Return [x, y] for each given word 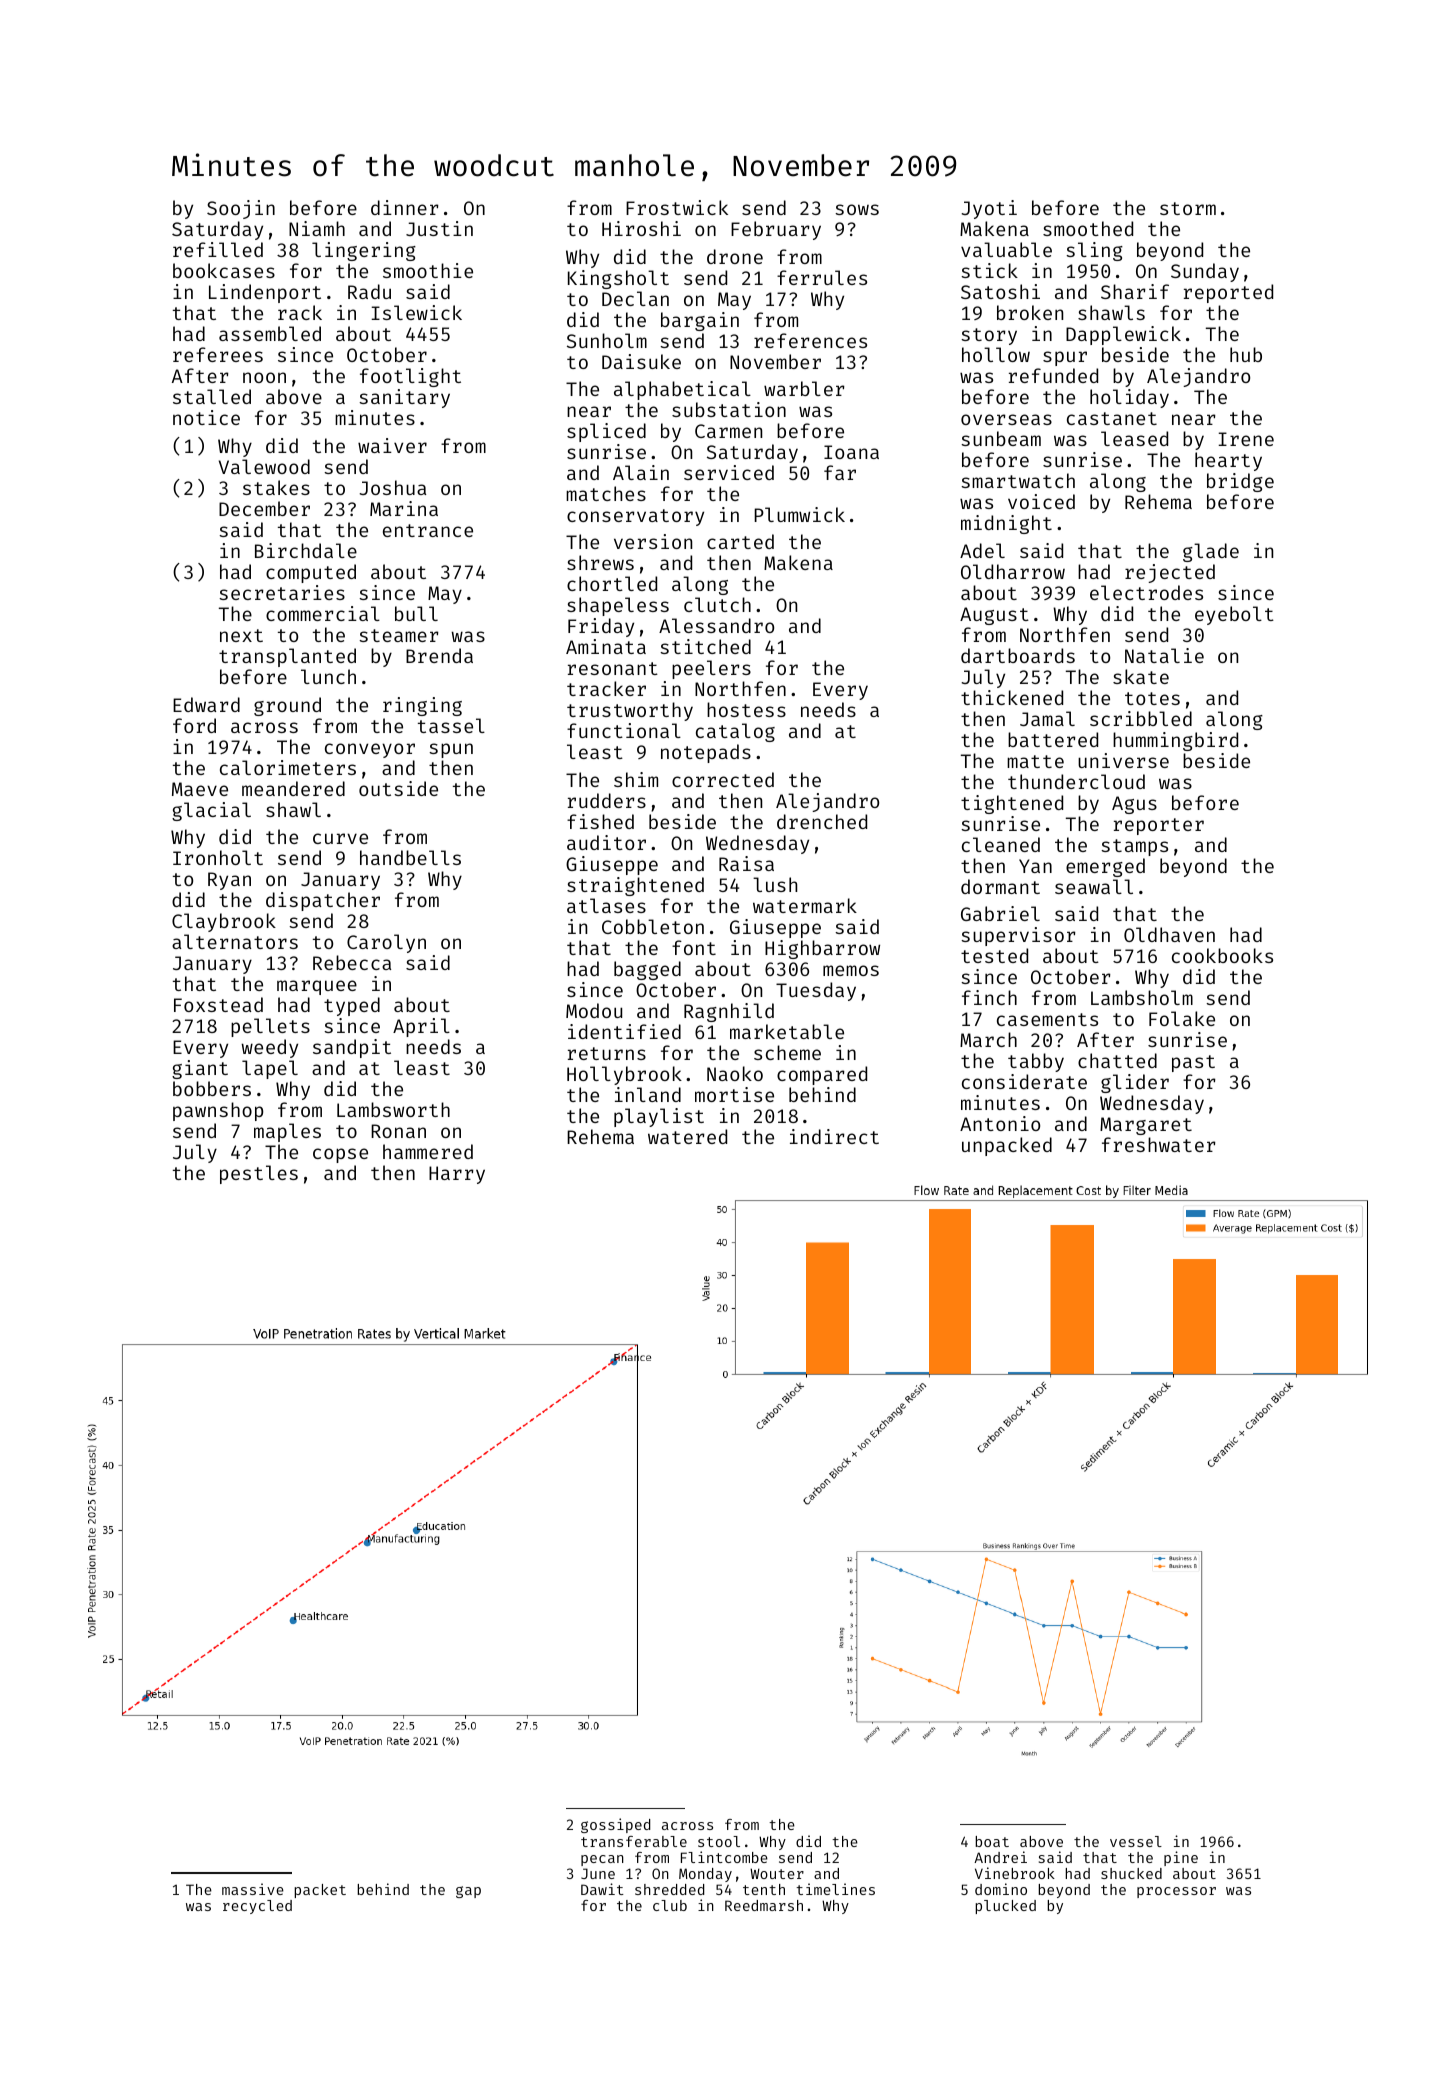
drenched [822, 821]
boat [992, 1841]
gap [468, 1892]
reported [1228, 293]
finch [989, 997]
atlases [606, 905]
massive [253, 1889]
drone [735, 256]
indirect [834, 1136]
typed [352, 1006]
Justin [439, 228]
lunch [328, 676]
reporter [1159, 826]
